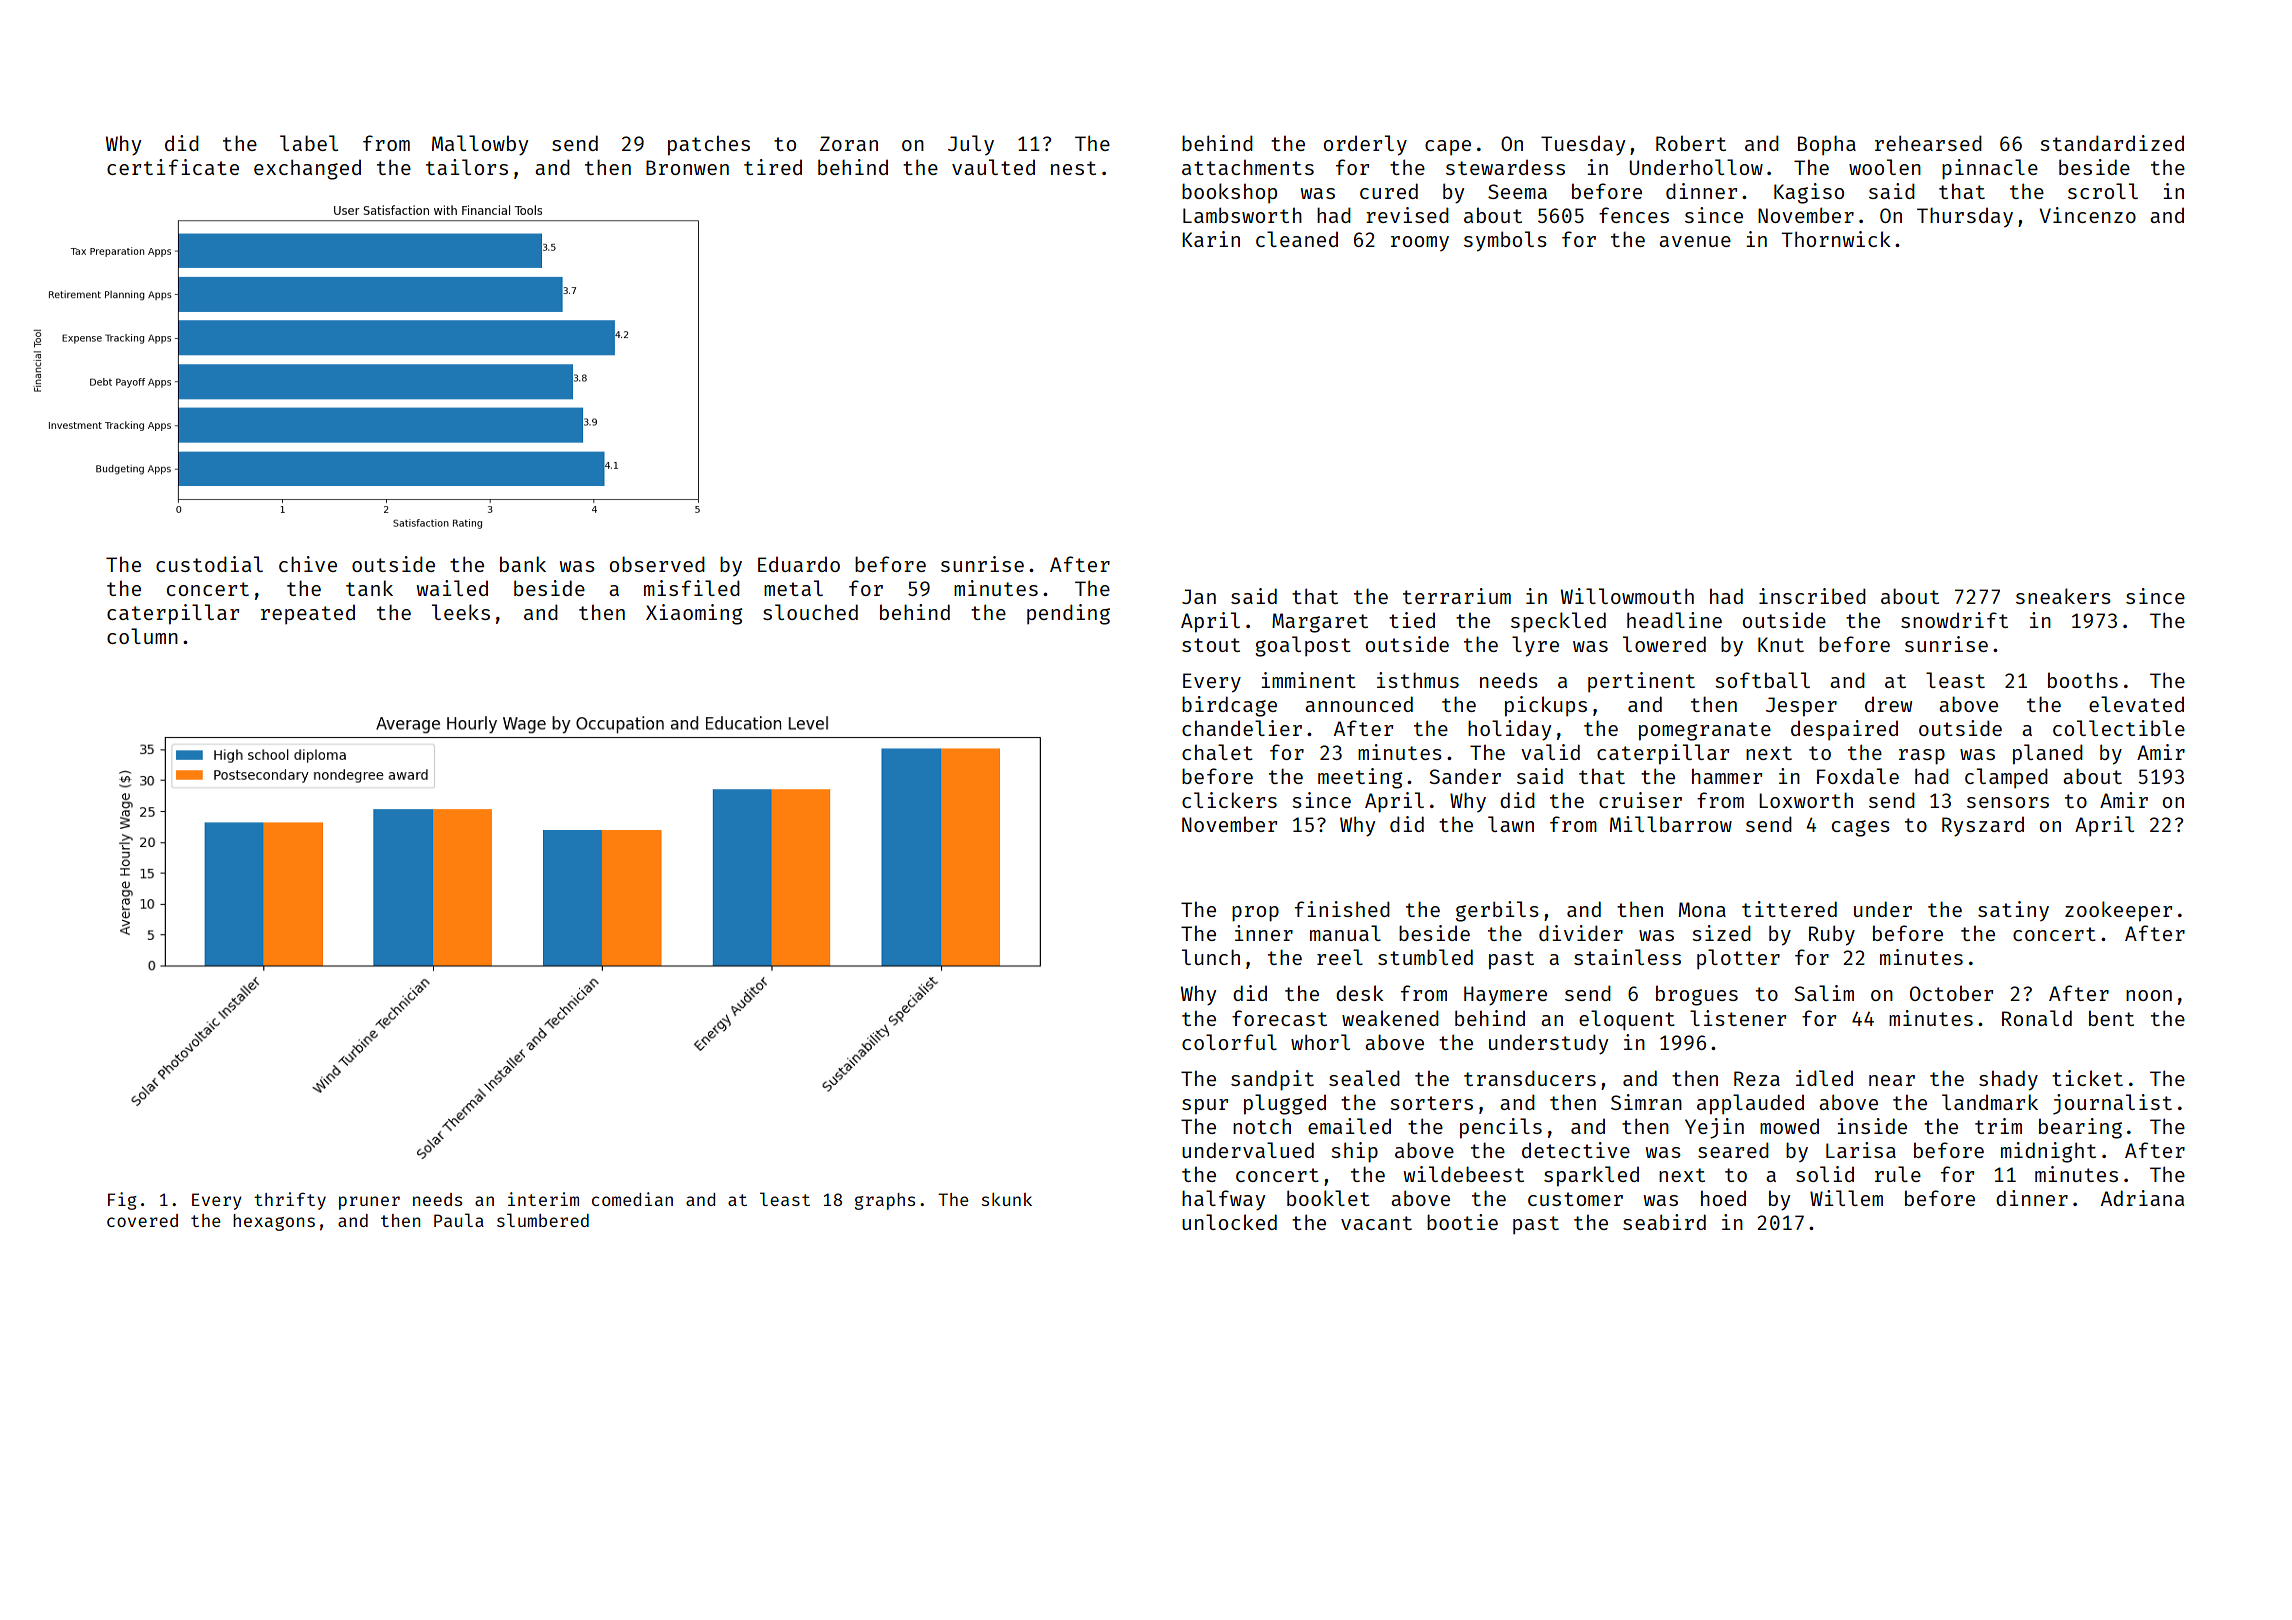 This screenshot has height=1620, width=2292. What do you see at coordinates (1217, 752) in the screenshot?
I see `chalet` at bounding box center [1217, 752].
